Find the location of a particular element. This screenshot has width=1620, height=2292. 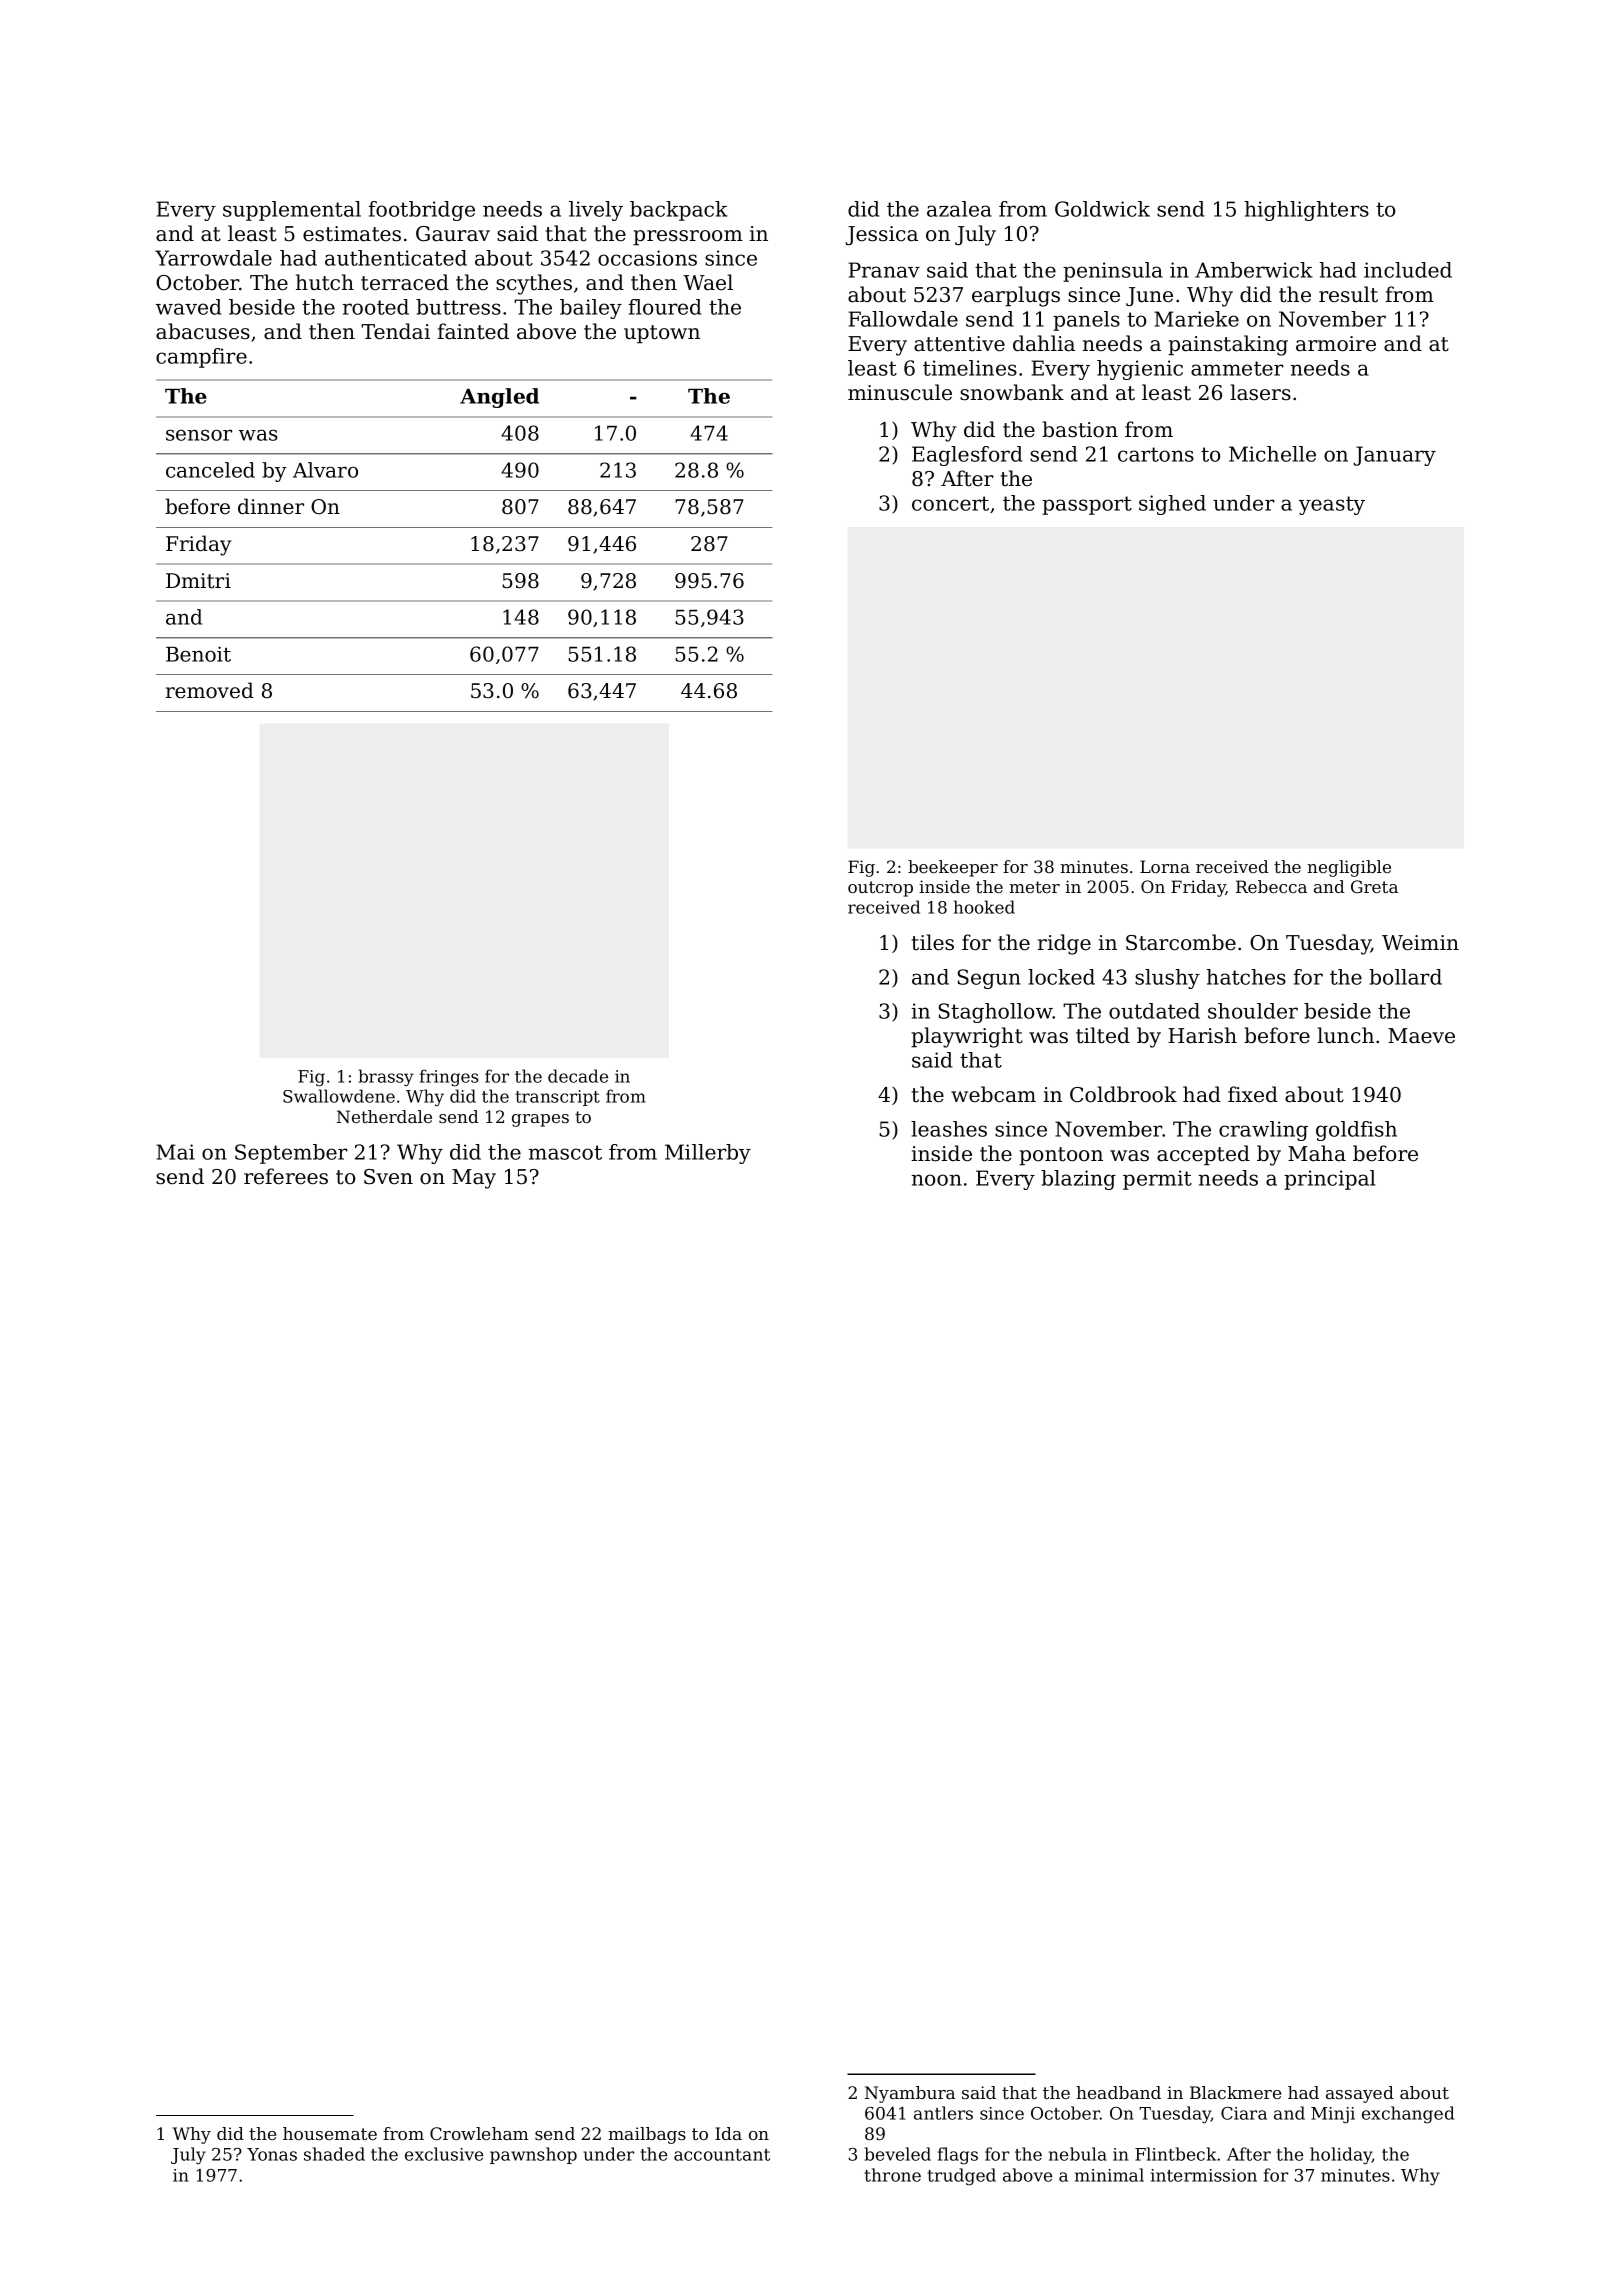

blazing is located at coordinates (1078, 1180).
